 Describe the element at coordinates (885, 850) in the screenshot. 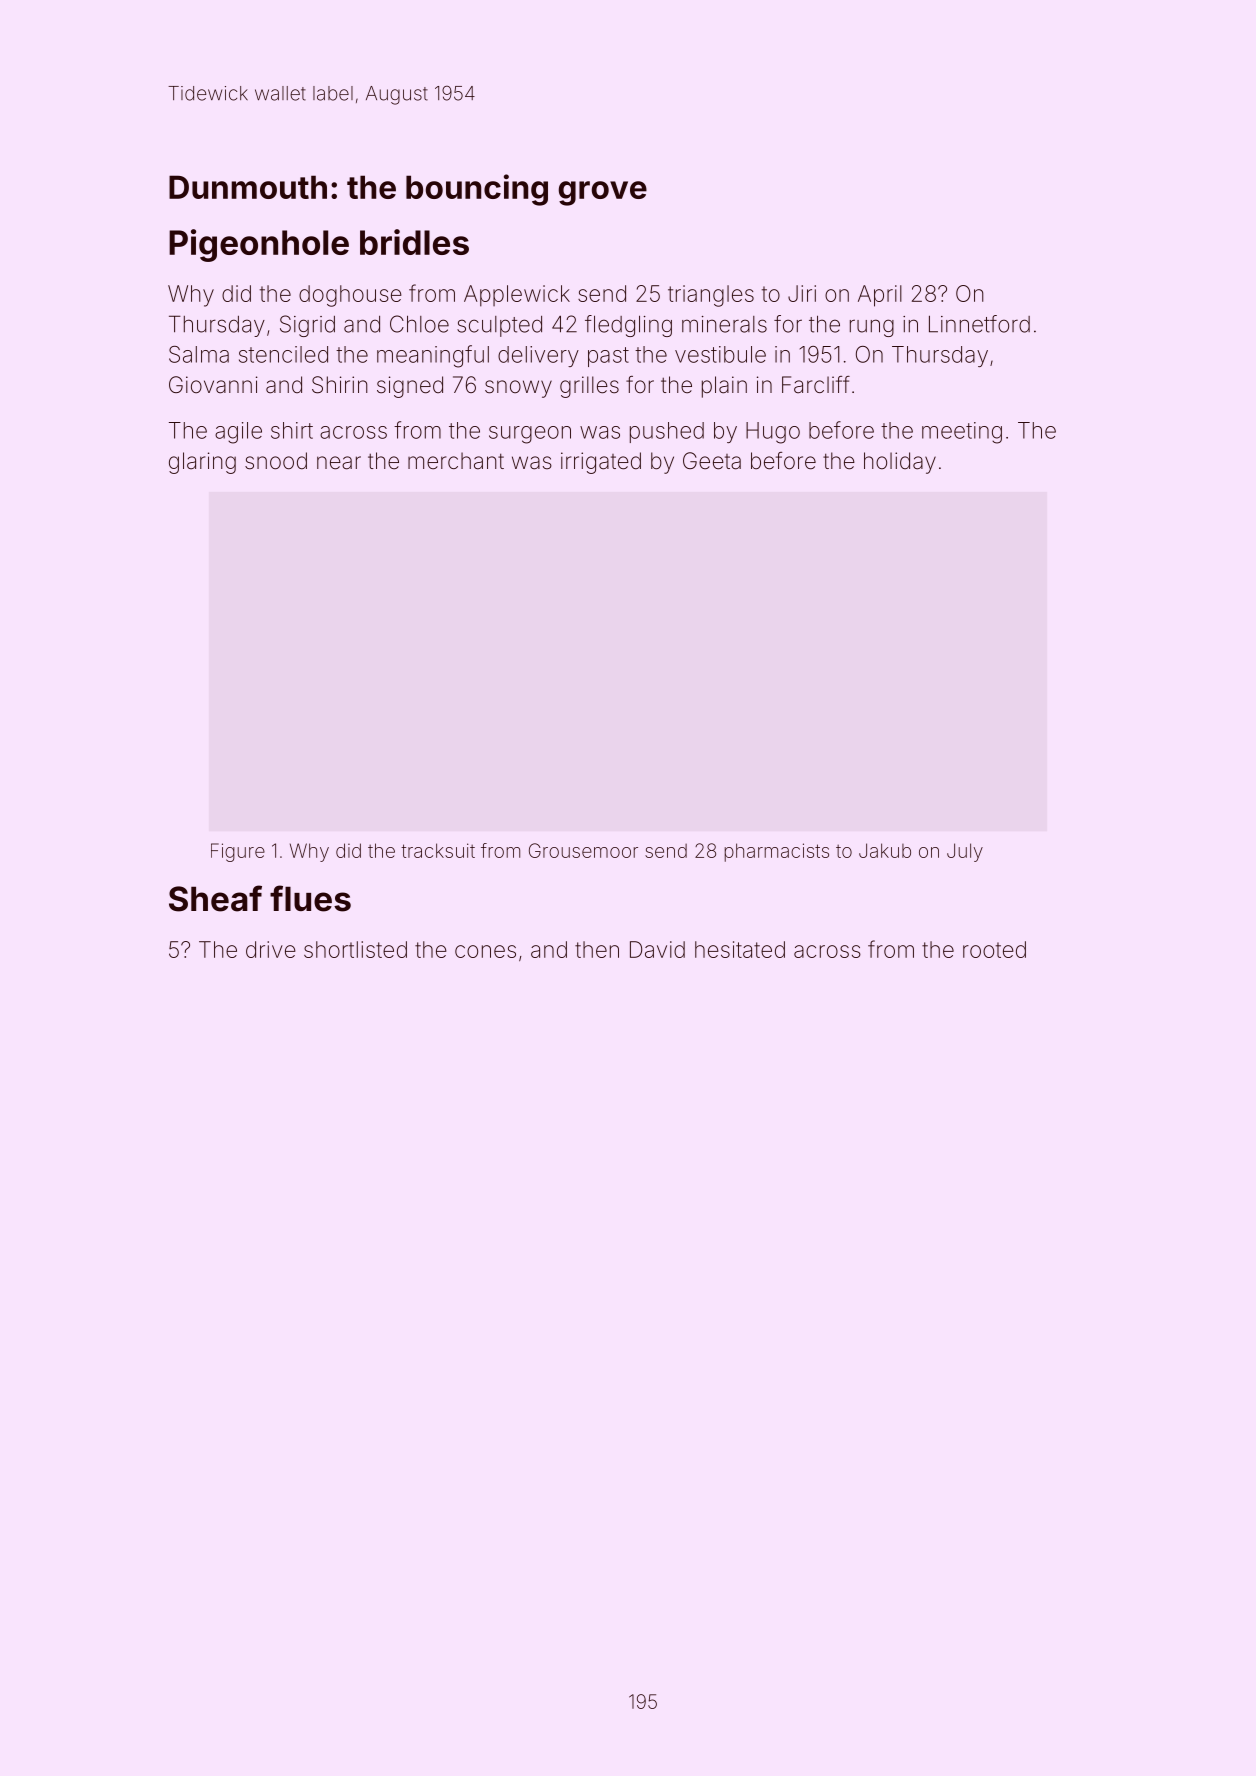

I see `Jakub` at that location.
